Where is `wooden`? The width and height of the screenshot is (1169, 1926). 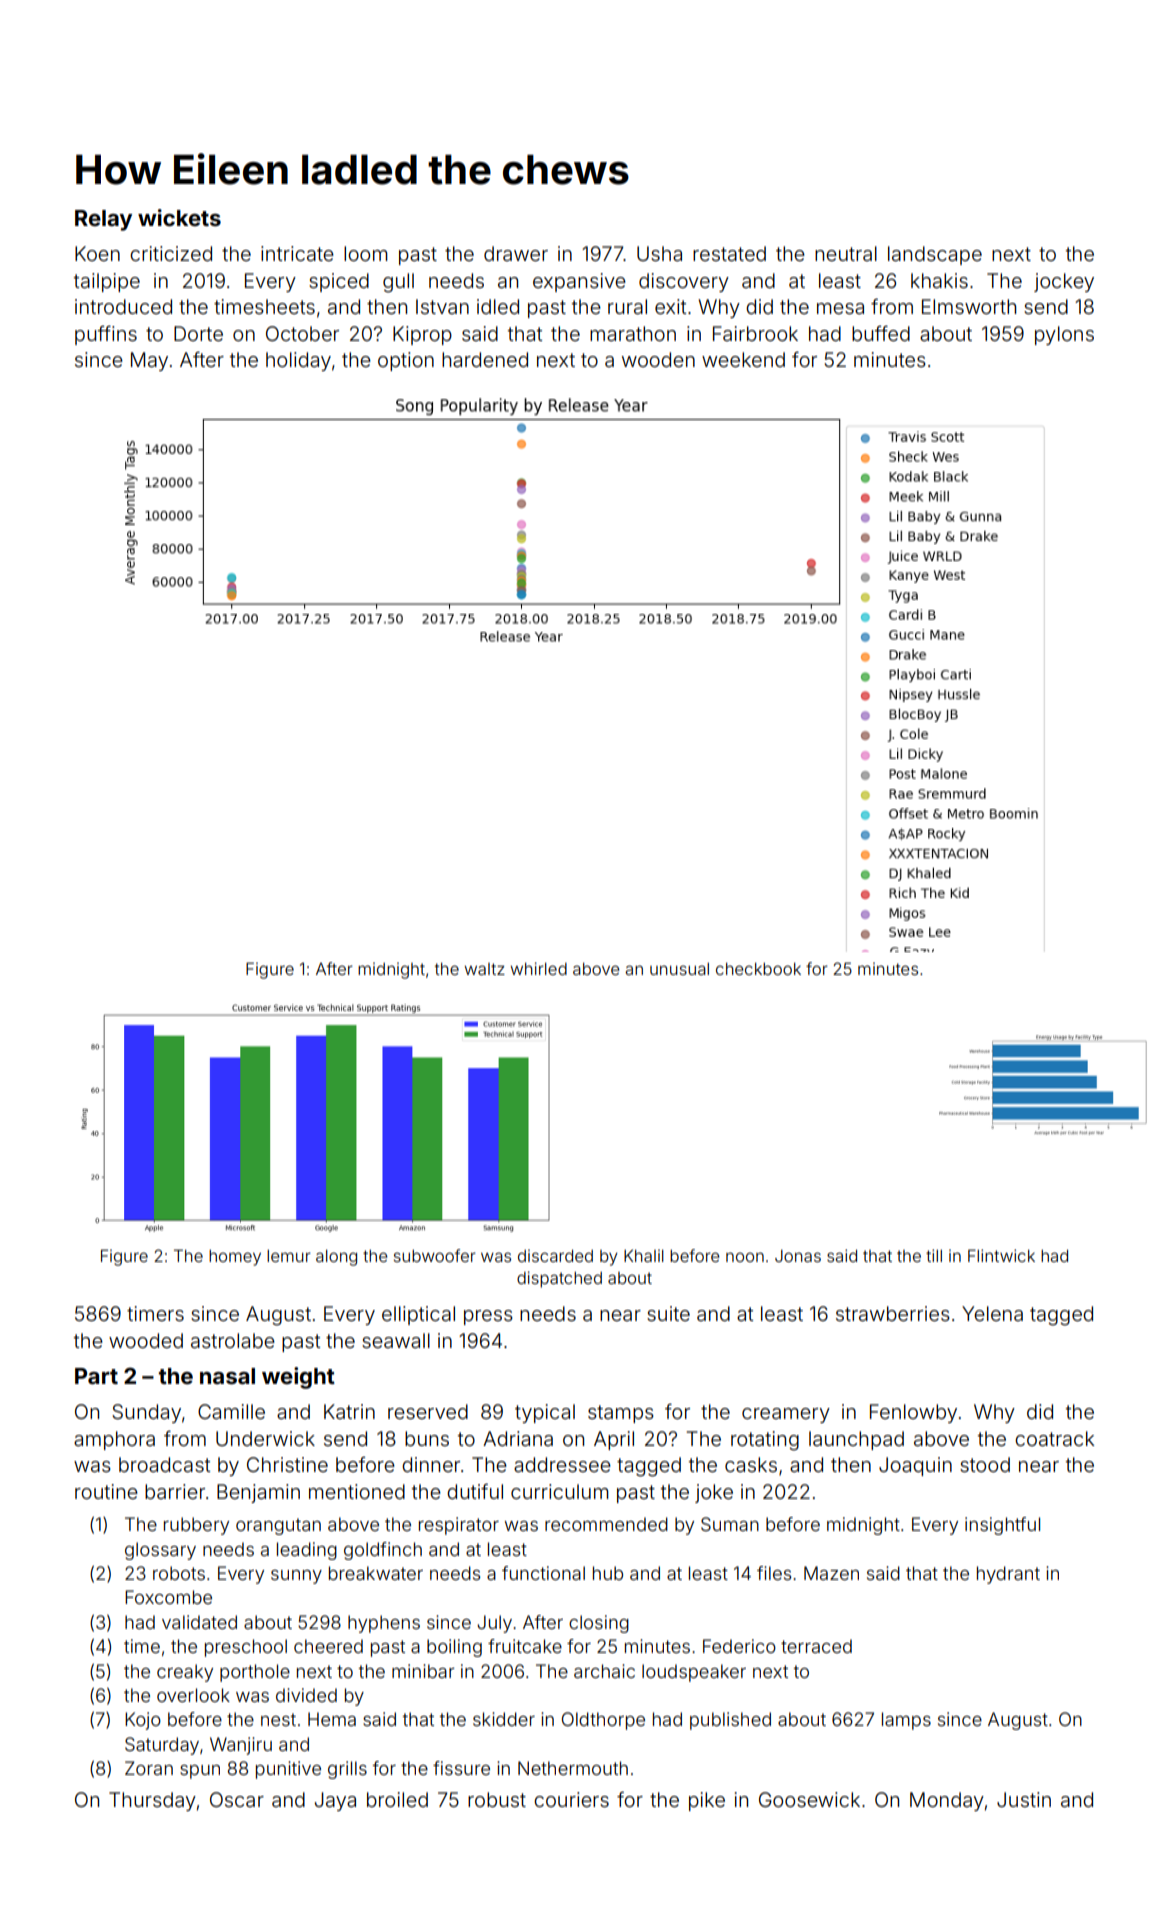
wooden is located at coordinates (658, 359).
